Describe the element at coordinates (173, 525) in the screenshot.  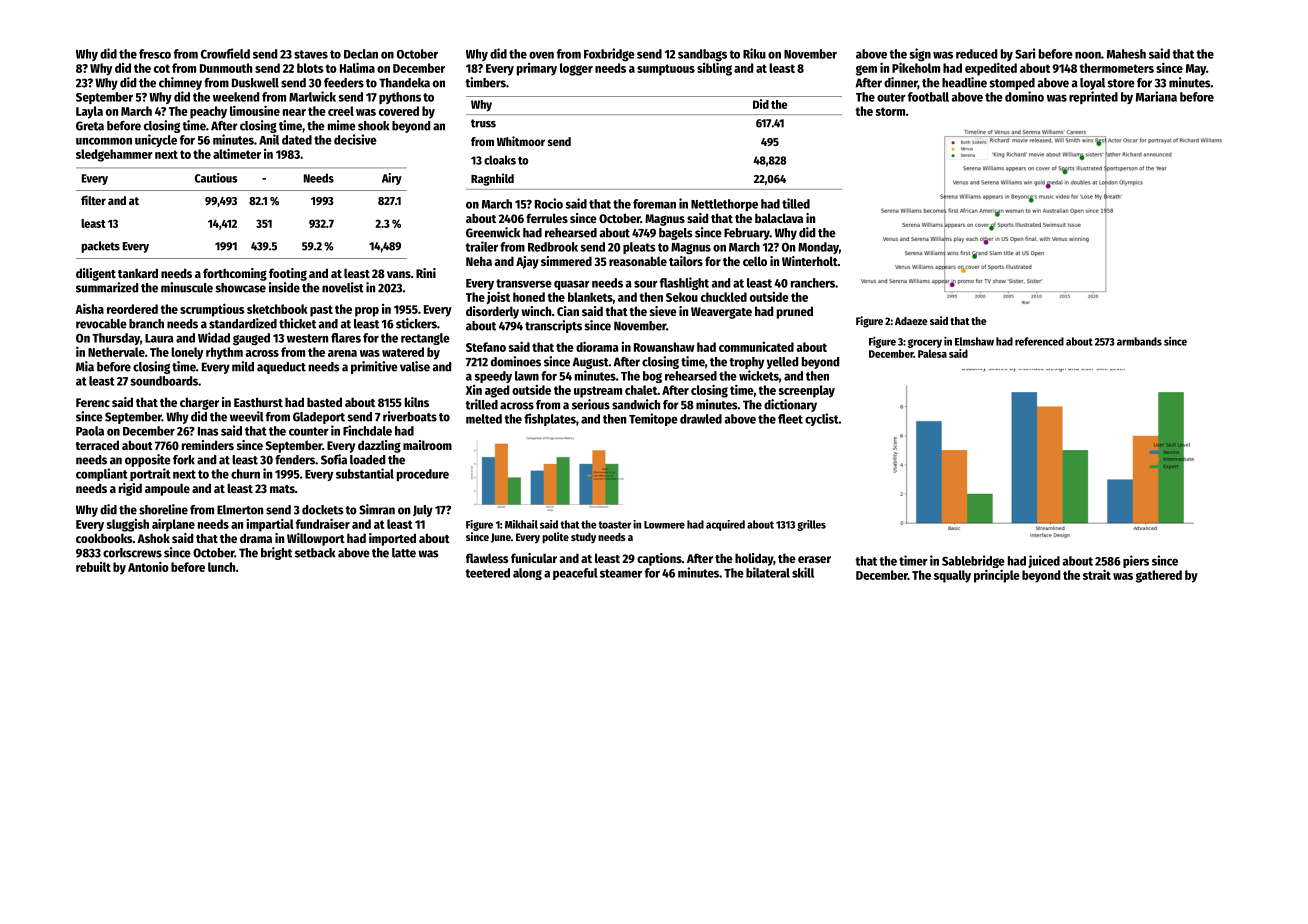
I see `airplane` at that location.
